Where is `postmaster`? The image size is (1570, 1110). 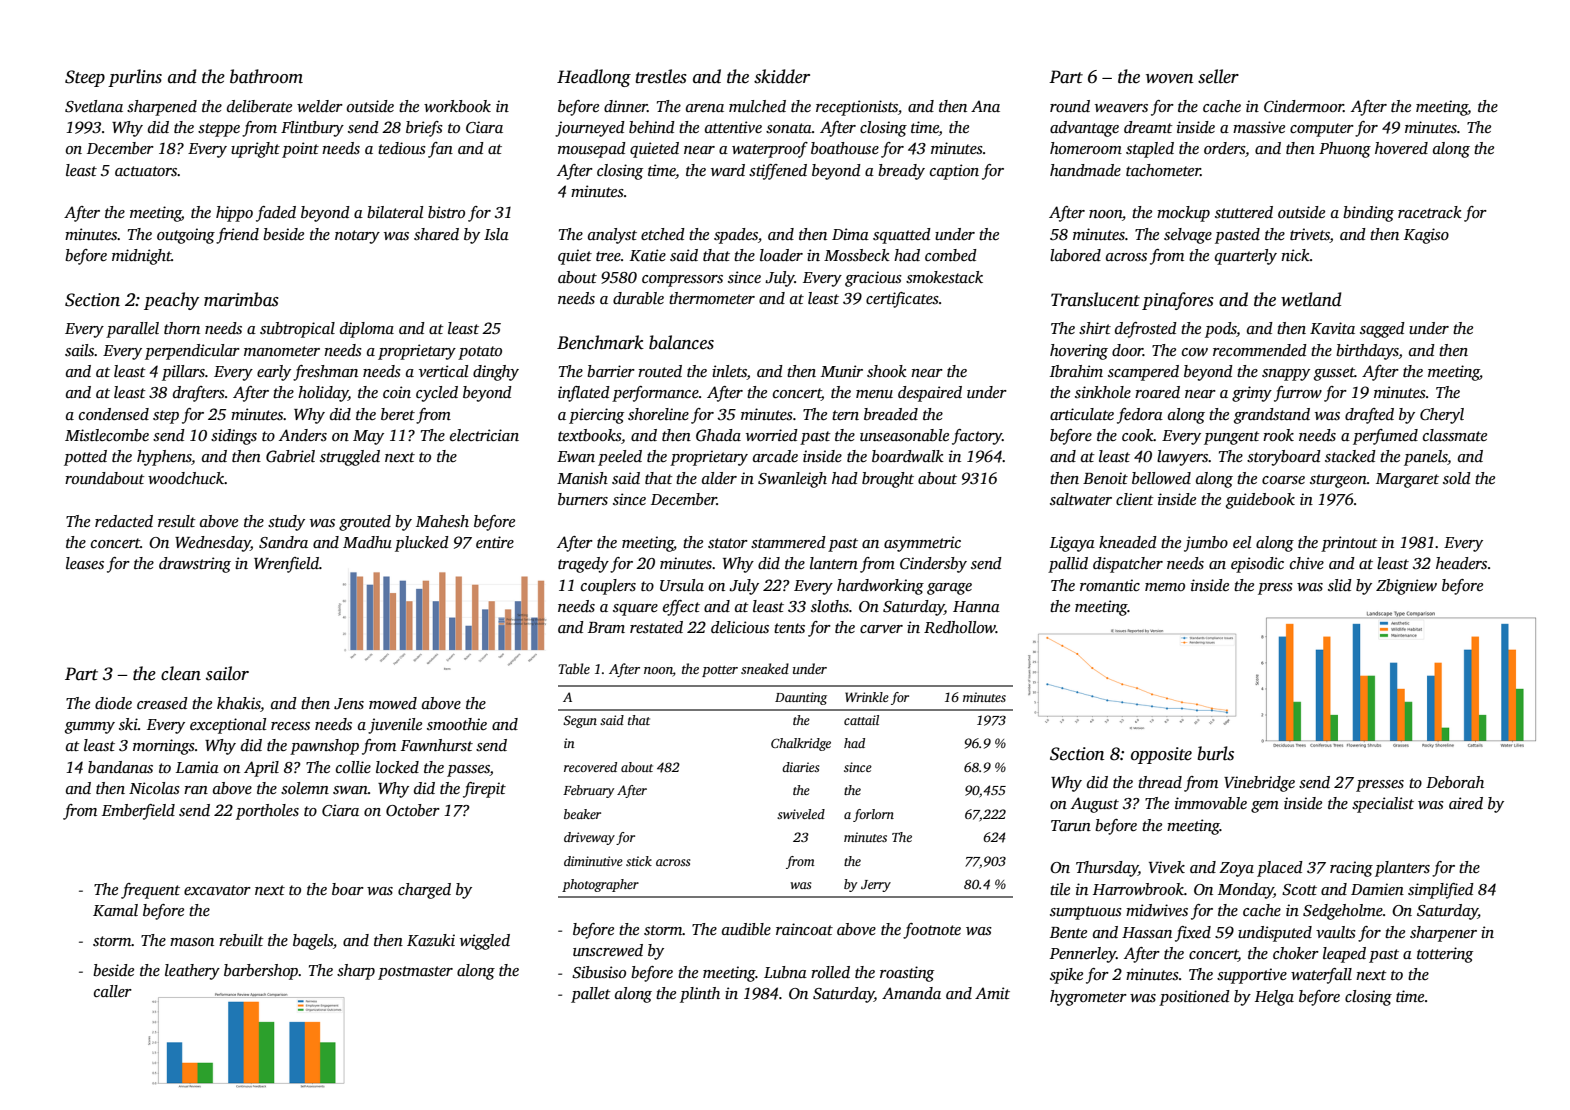
postmaster is located at coordinates (415, 973).
